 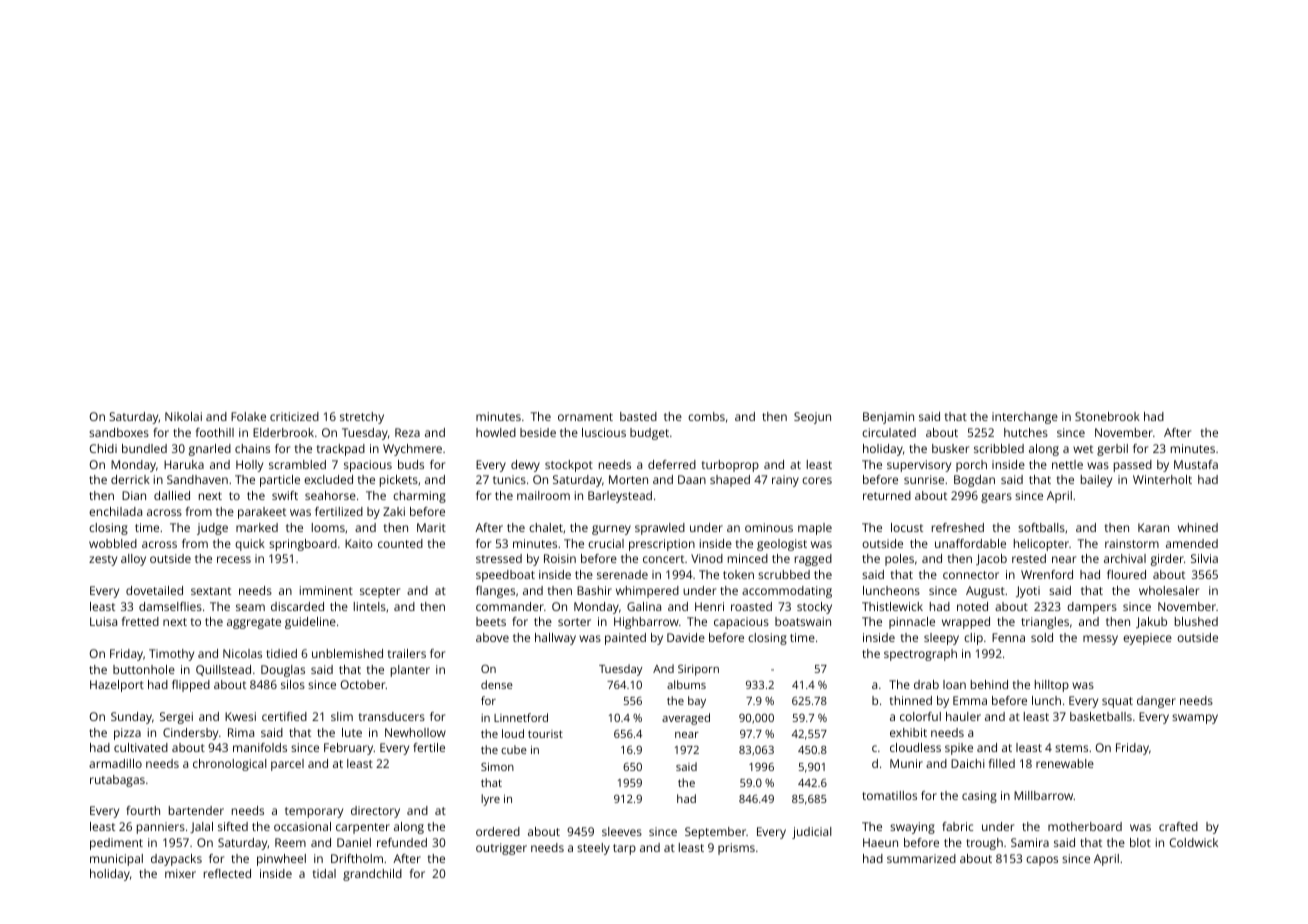 I want to click on swift, so click(x=285, y=495).
